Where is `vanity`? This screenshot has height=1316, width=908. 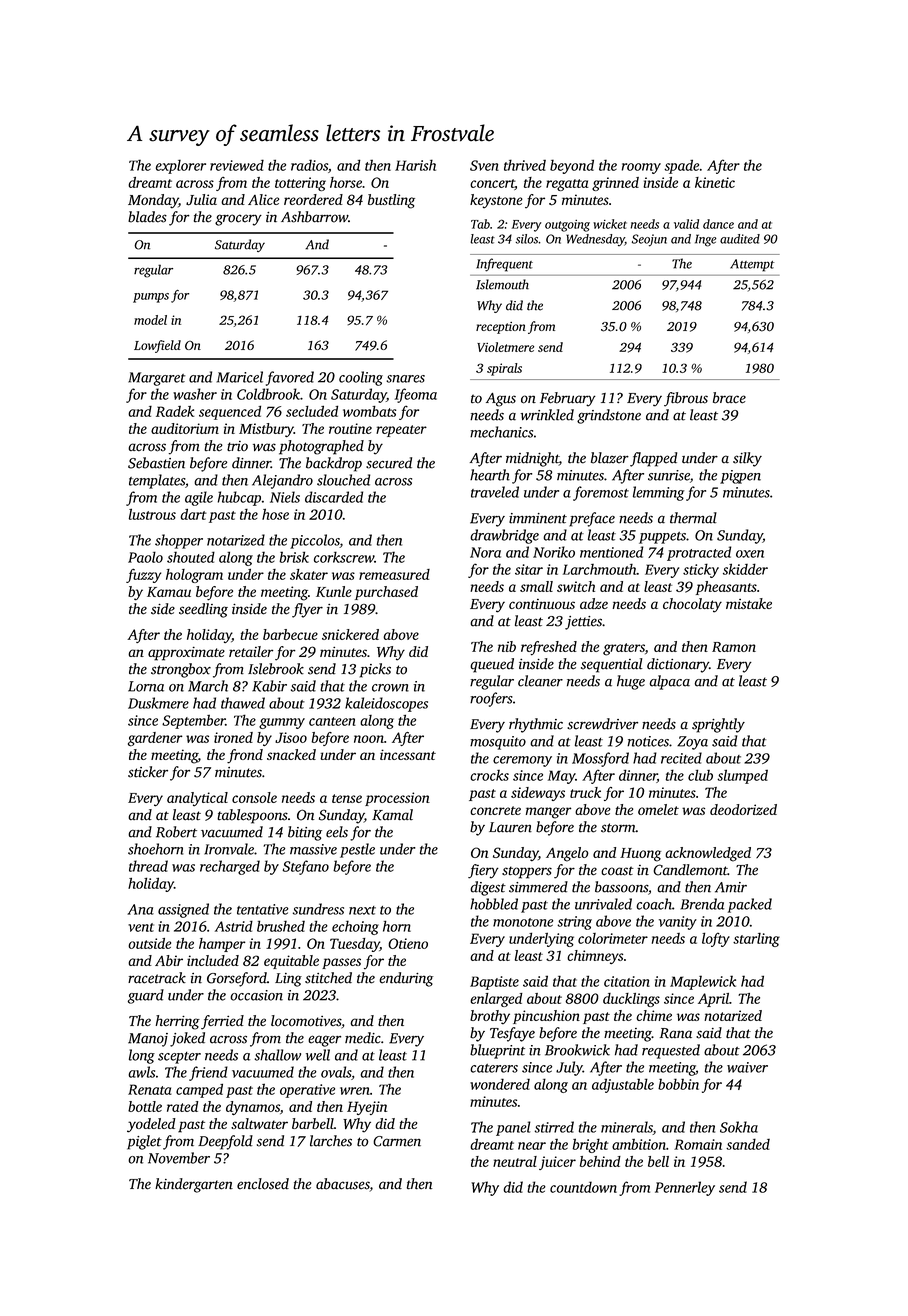
vanity is located at coordinates (678, 923).
